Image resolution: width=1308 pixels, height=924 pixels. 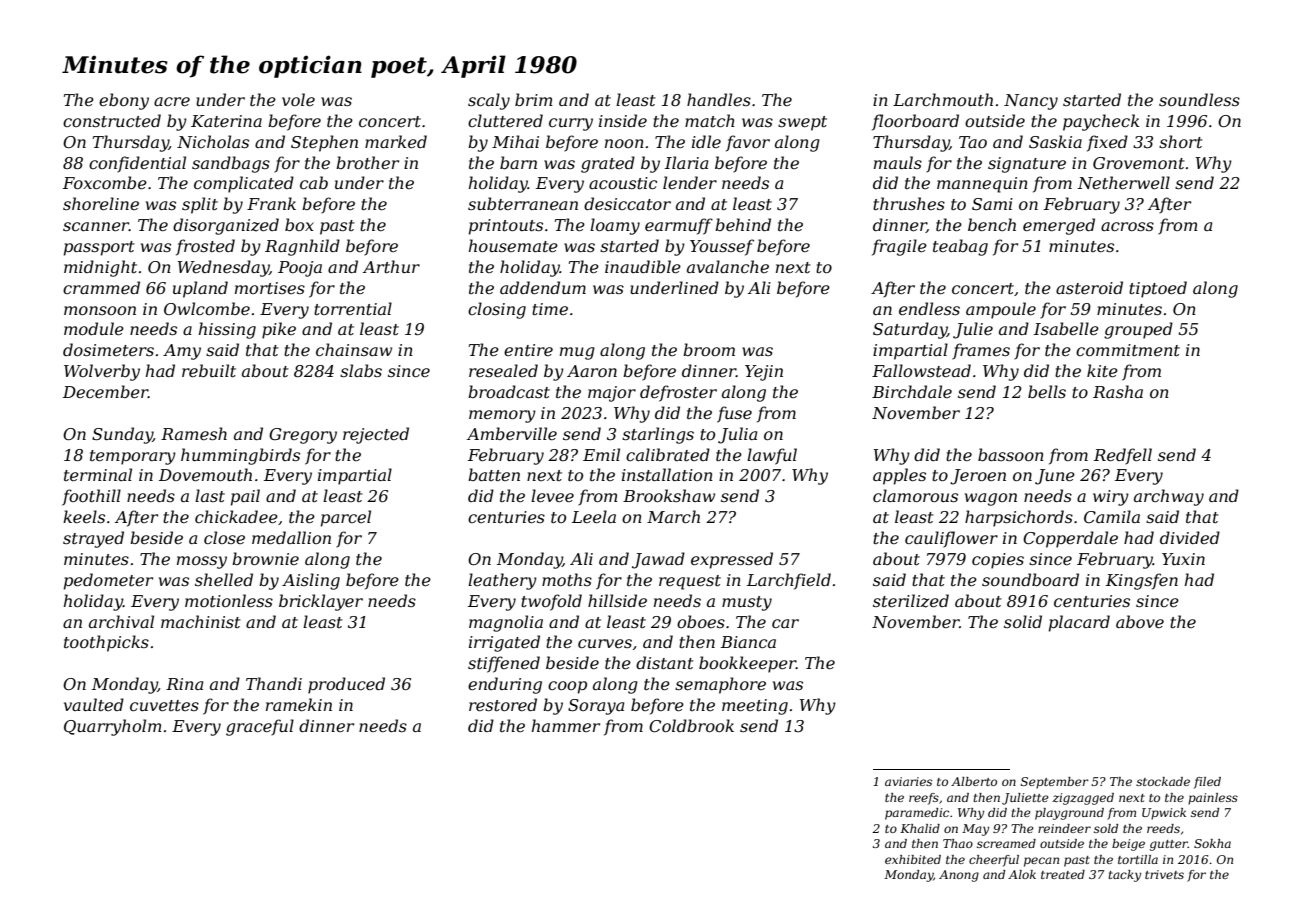 What do you see at coordinates (93, 539) in the document?
I see `strayed` at bounding box center [93, 539].
